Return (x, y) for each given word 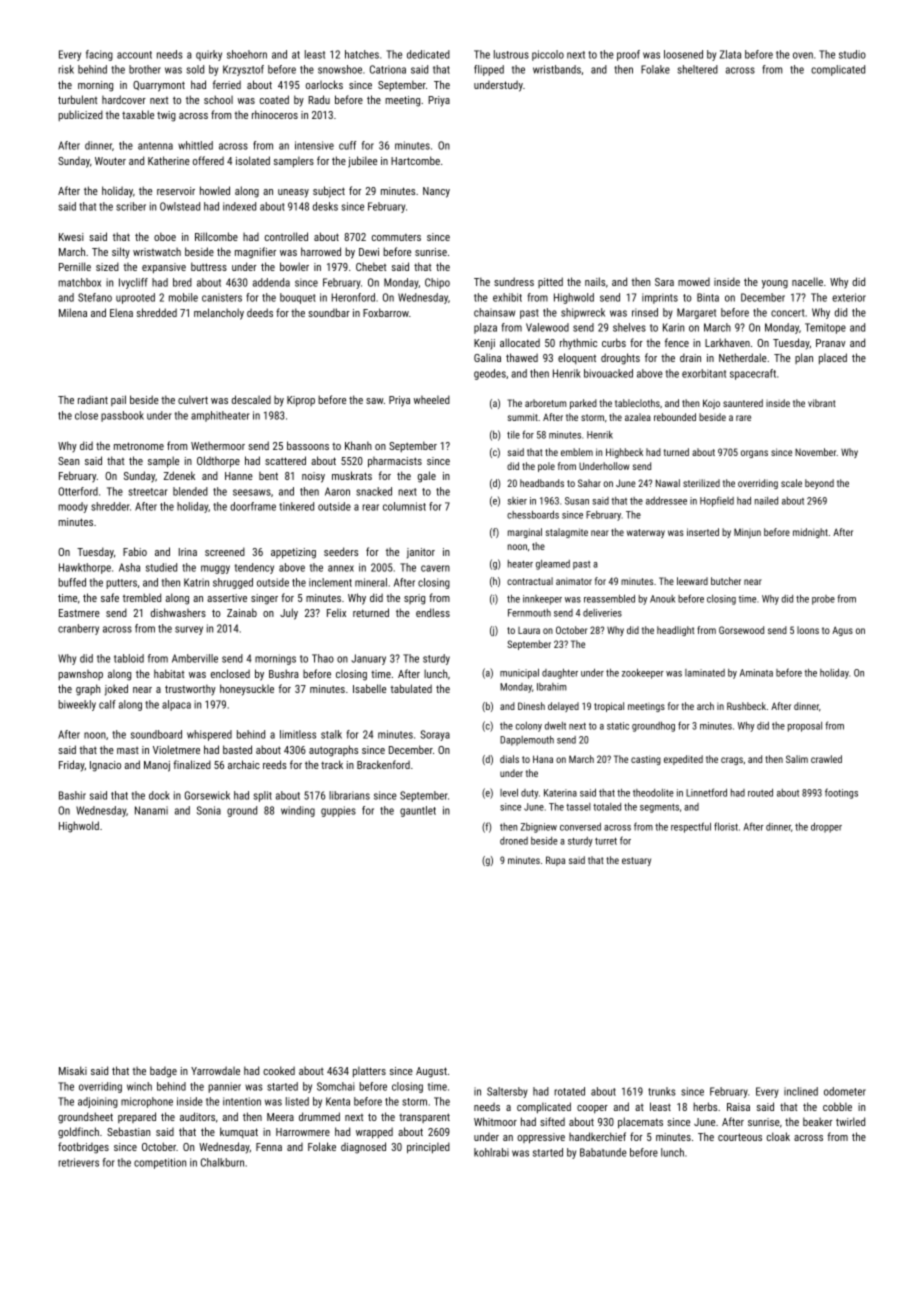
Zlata (730, 54)
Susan (577, 501)
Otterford (78, 491)
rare (743, 418)
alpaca (176, 705)
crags (732, 761)
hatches (362, 54)
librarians (349, 795)
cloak (778, 1136)
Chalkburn (222, 1162)
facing (99, 55)
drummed (319, 1116)
